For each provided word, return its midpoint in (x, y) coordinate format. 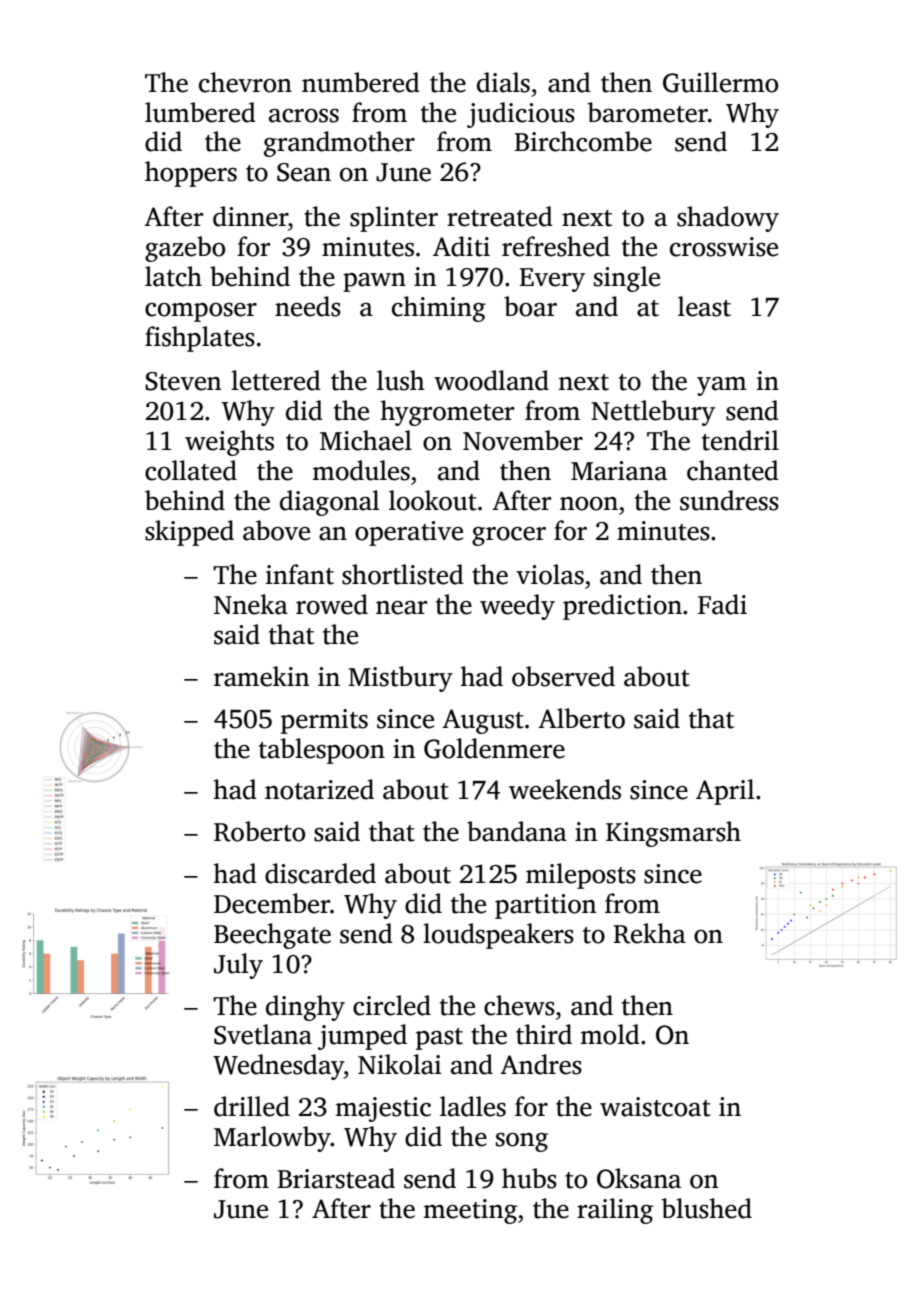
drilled (252, 1106)
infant (300, 574)
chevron (245, 82)
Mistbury (400, 679)
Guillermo (720, 82)
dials (503, 82)
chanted (733, 470)
